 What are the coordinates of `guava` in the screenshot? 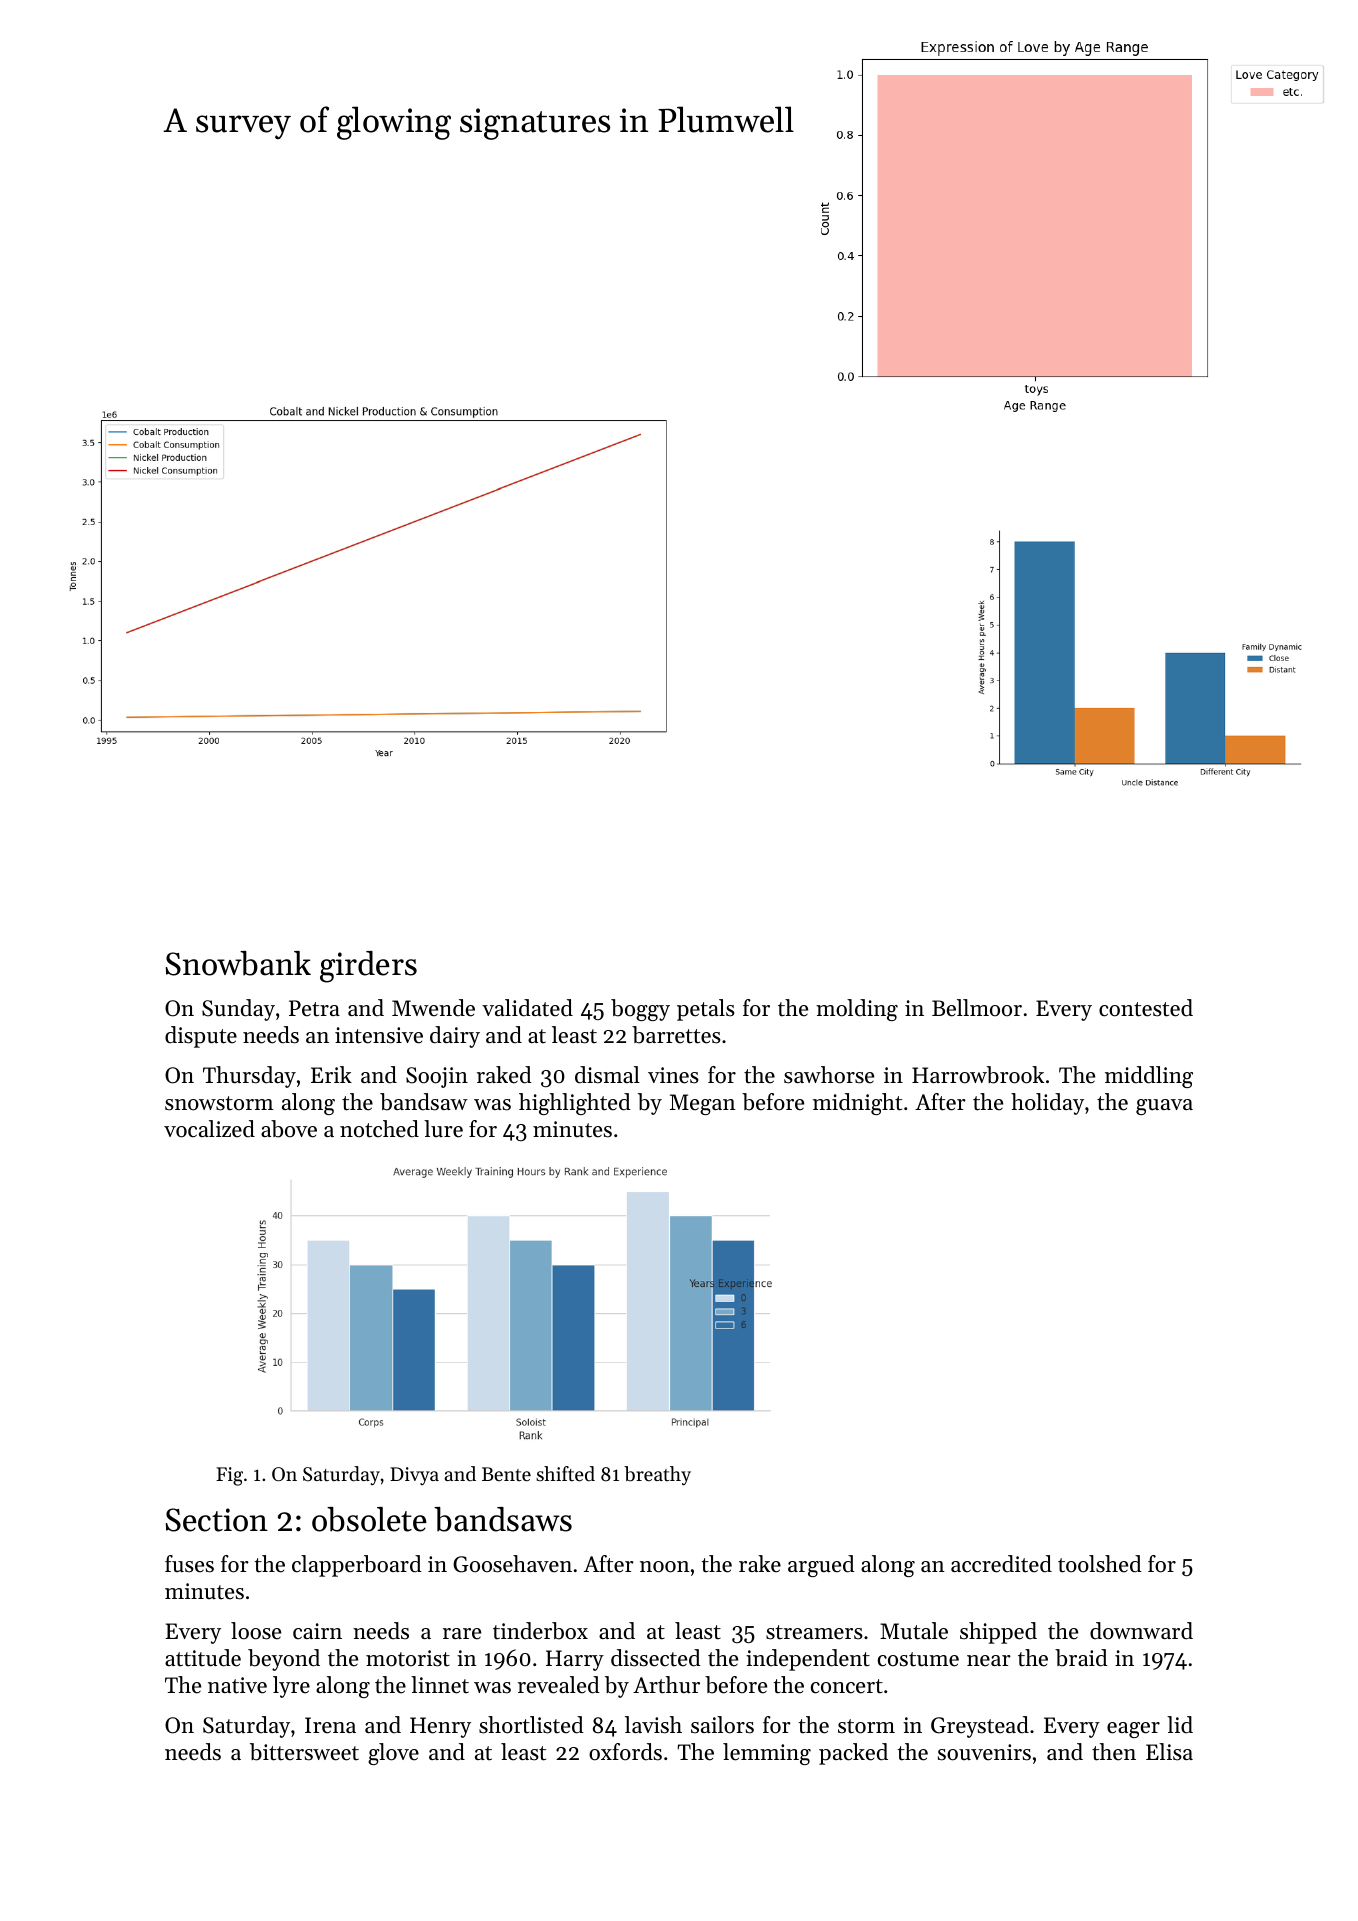 It's located at (1164, 1107).
